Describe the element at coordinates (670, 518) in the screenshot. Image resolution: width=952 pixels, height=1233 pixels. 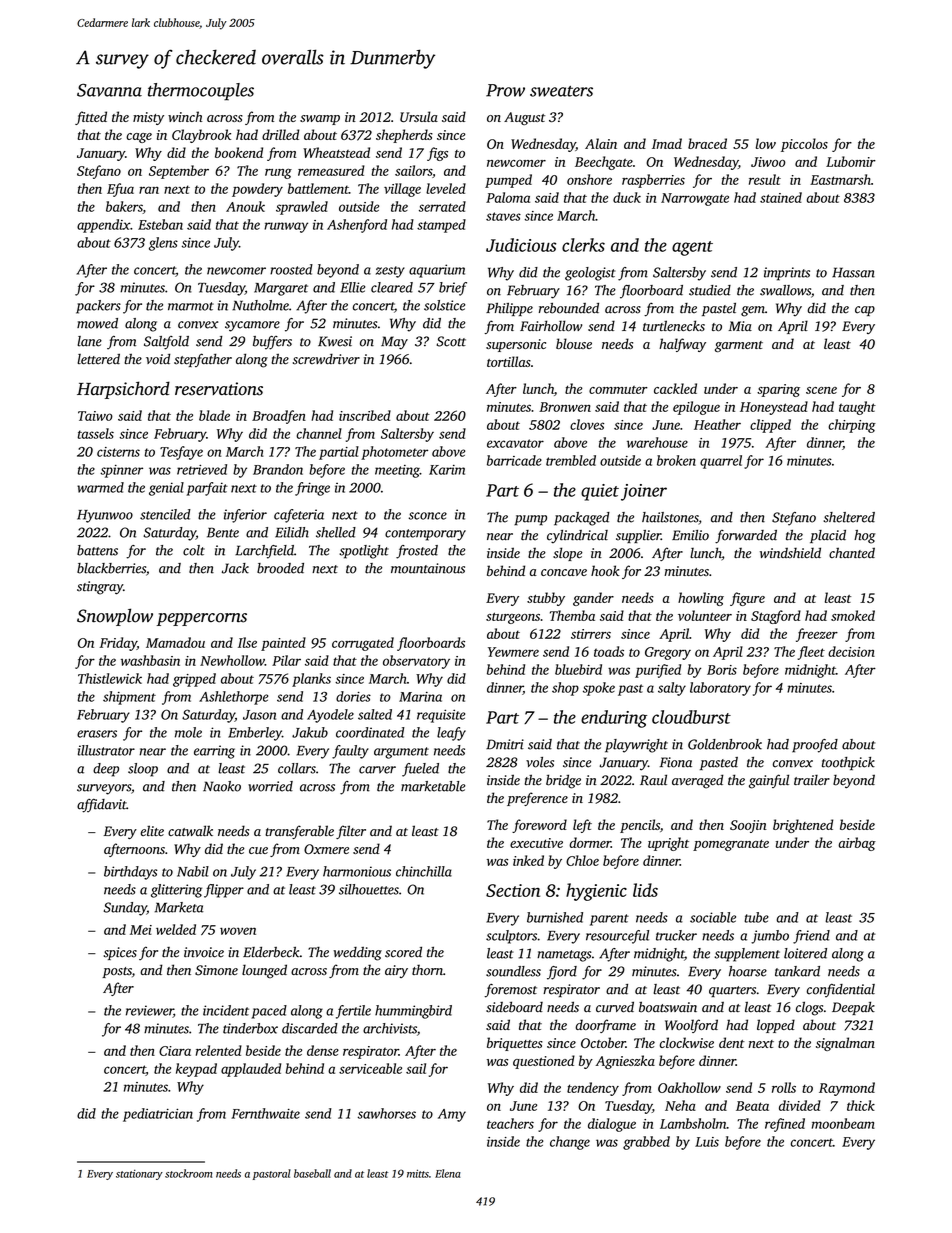
I see `hailstones` at that location.
